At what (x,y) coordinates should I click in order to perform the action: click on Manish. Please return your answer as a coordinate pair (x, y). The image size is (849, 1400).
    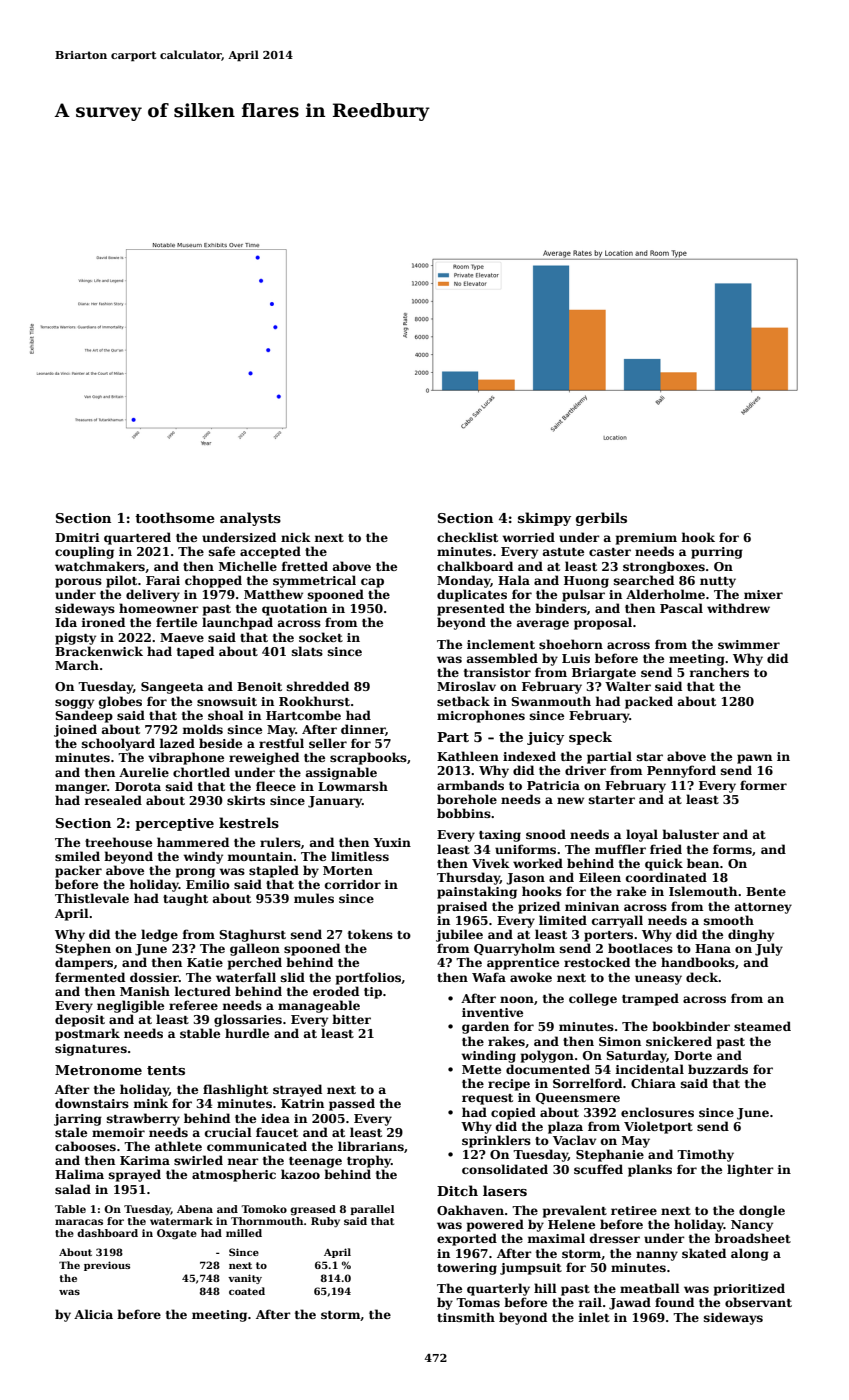
    Looking at the image, I should click on (145, 991).
